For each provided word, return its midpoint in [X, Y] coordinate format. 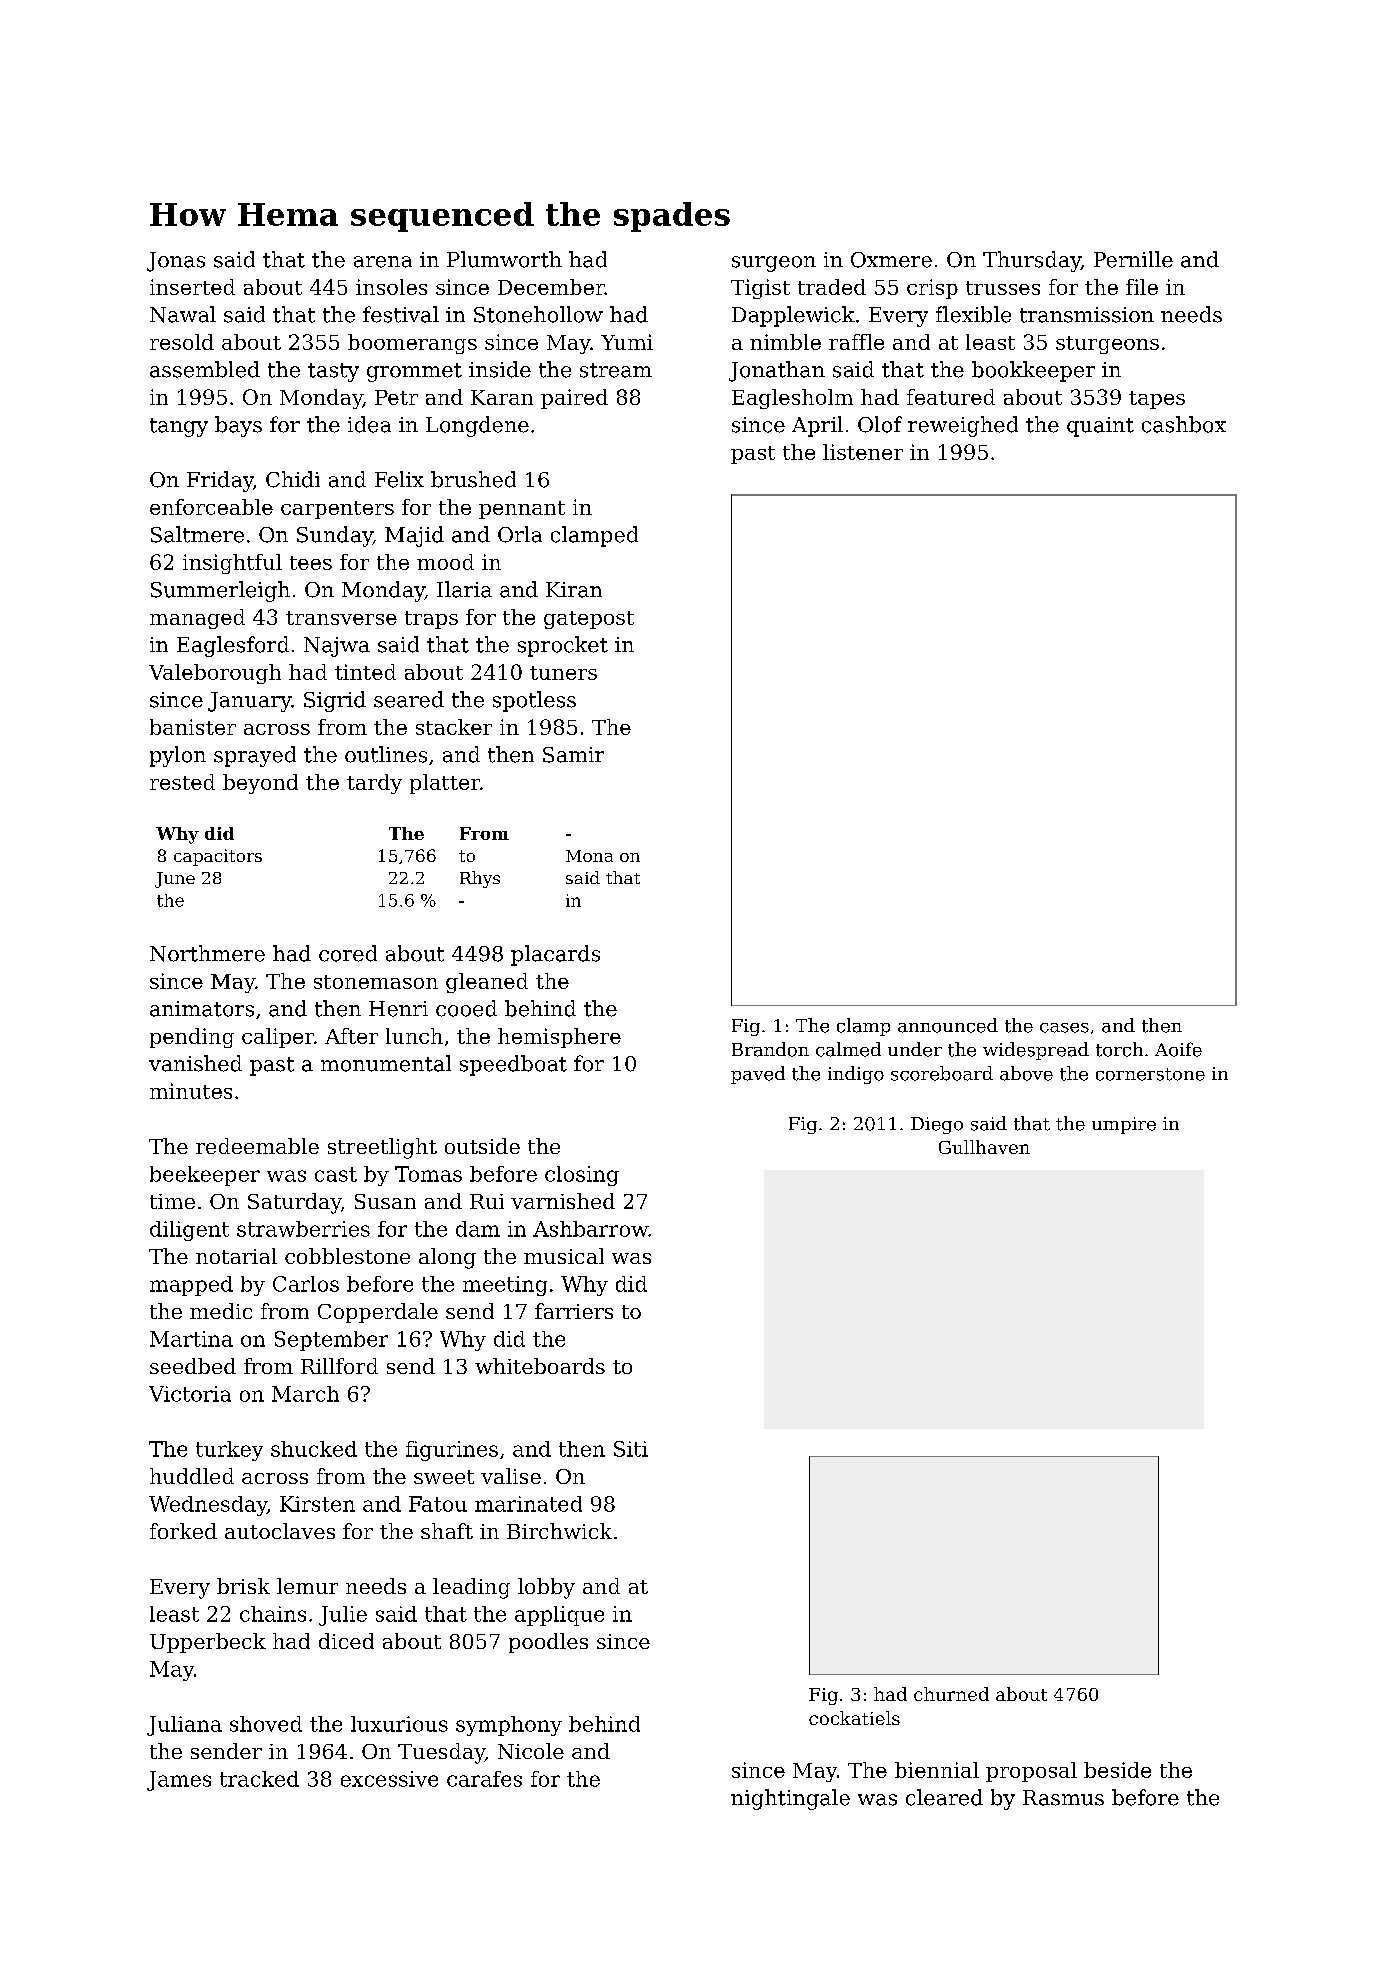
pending [192, 1038]
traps [431, 620]
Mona [589, 856]
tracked [259, 1779]
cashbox [1184, 424]
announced [948, 1025]
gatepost [589, 620]
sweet [444, 1477]
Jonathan [777, 371]
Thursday [1032, 261]
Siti [631, 1449]
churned [951, 1694]
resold [182, 342]
